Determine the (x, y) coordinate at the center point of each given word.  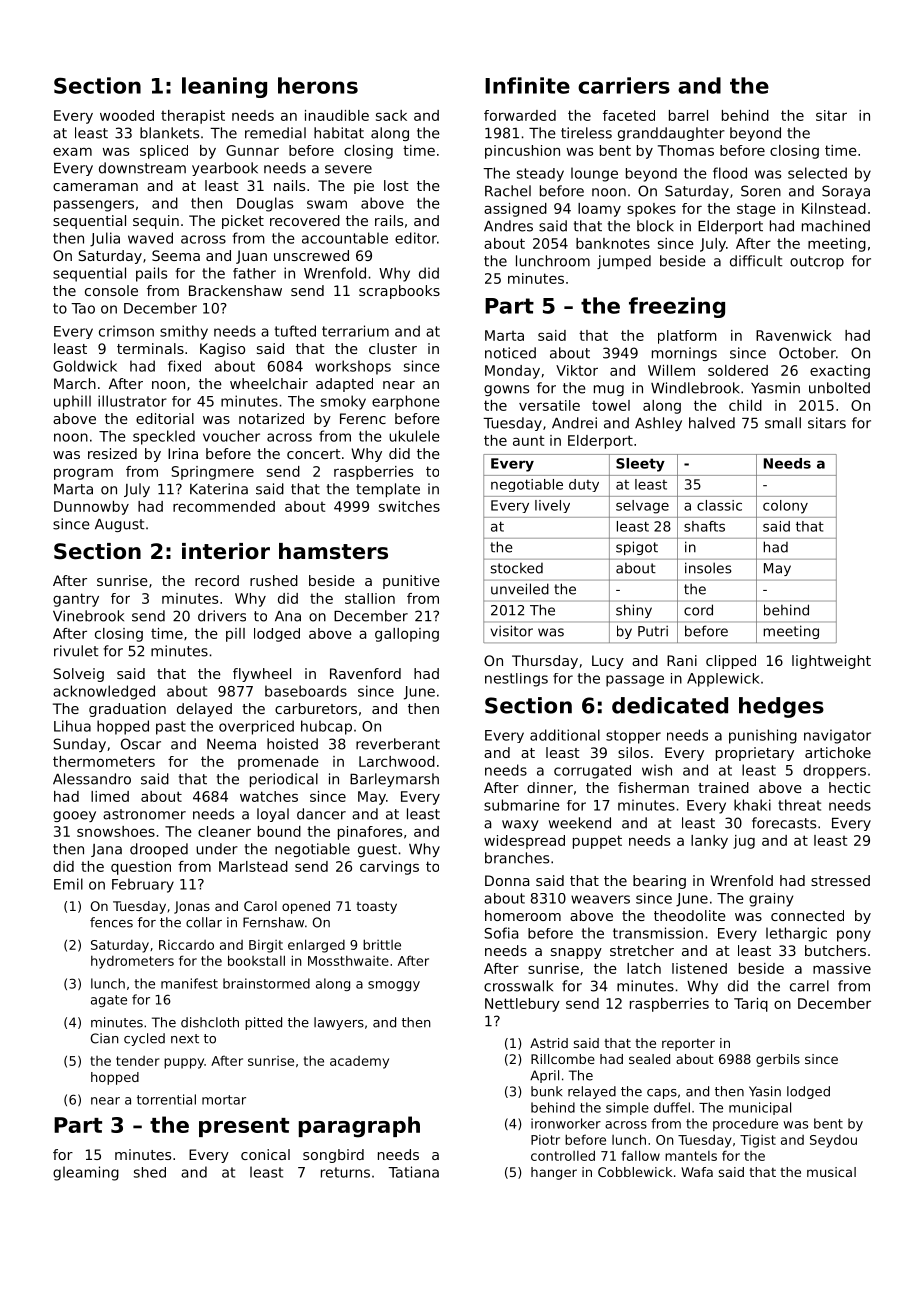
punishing (763, 736)
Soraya (846, 192)
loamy (599, 210)
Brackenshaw (235, 290)
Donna (507, 880)
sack (391, 115)
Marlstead (253, 866)
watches (269, 796)
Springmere (212, 473)
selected (817, 173)
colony (785, 507)
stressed (840, 880)
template (388, 490)
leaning (224, 87)
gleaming (86, 1173)
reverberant (398, 744)
